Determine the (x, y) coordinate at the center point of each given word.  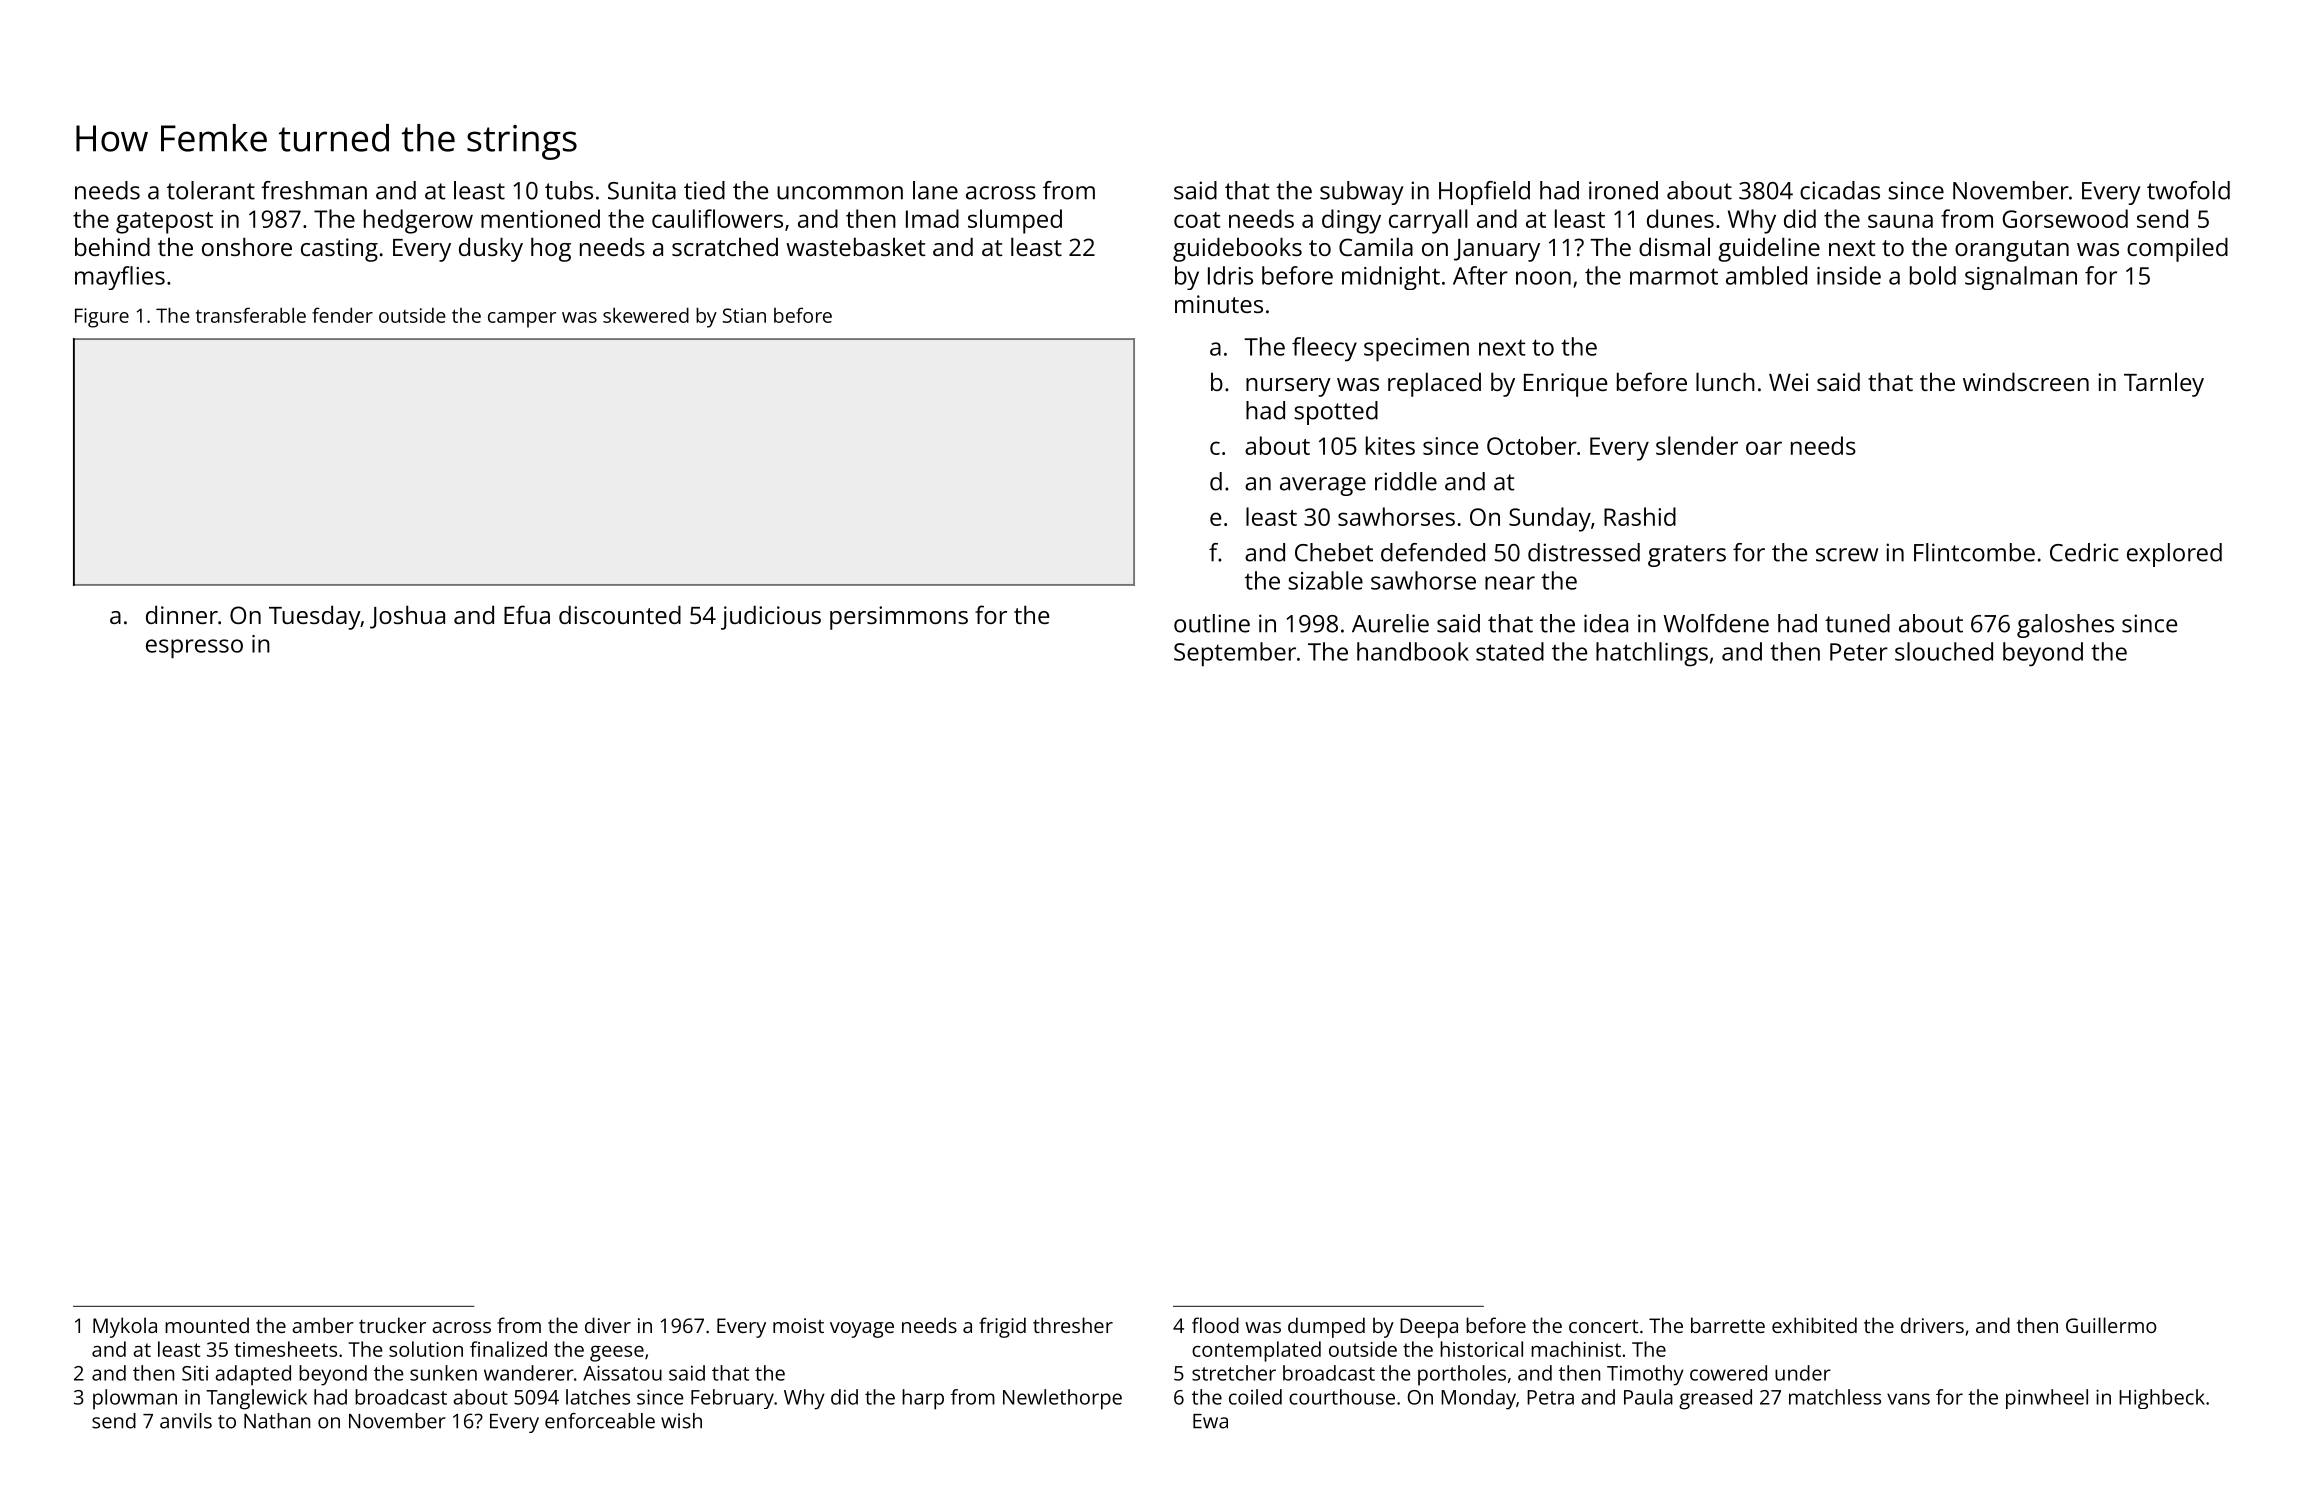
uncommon (840, 193)
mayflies (120, 278)
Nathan (277, 1421)
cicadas (1840, 190)
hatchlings (1652, 654)
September (1235, 654)
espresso (194, 649)
